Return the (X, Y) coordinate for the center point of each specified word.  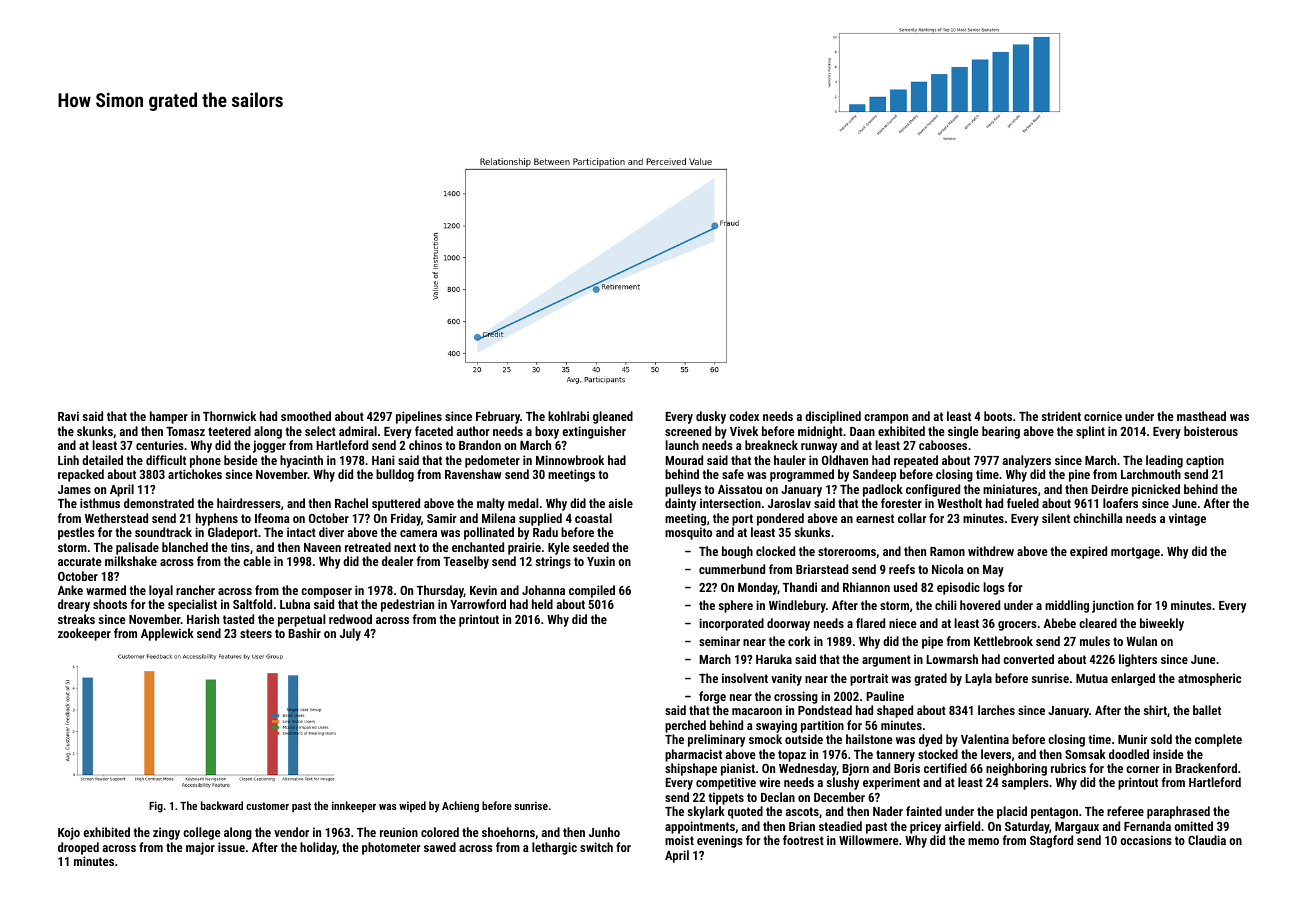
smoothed (306, 416)
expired (1088, 552)
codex (744, 416)
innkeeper (354, 807)
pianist (738, 769)
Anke (70, 590)
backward (222, 805)
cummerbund (732, 569)
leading (1164, 461)
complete (1218, 740)
